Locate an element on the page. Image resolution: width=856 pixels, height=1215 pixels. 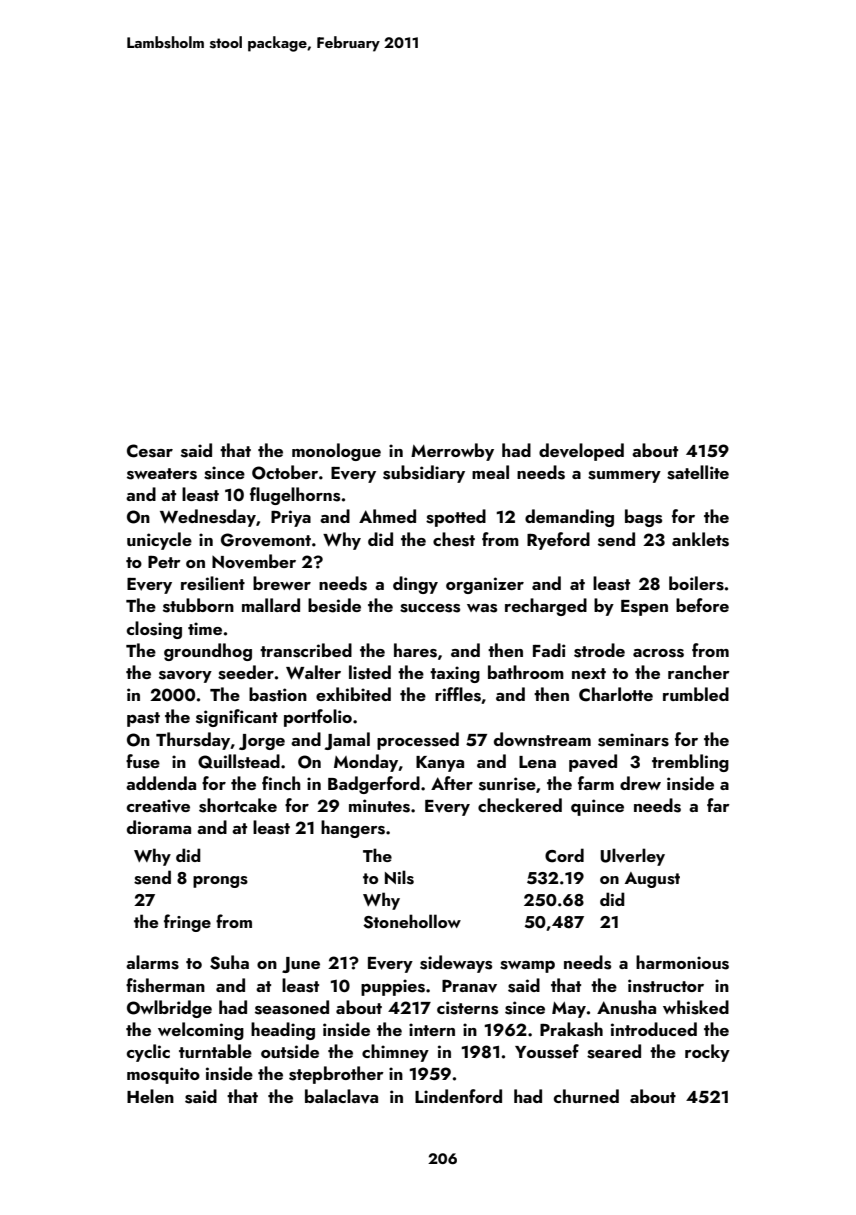
Fadi is located at coordinates (549, 650).
